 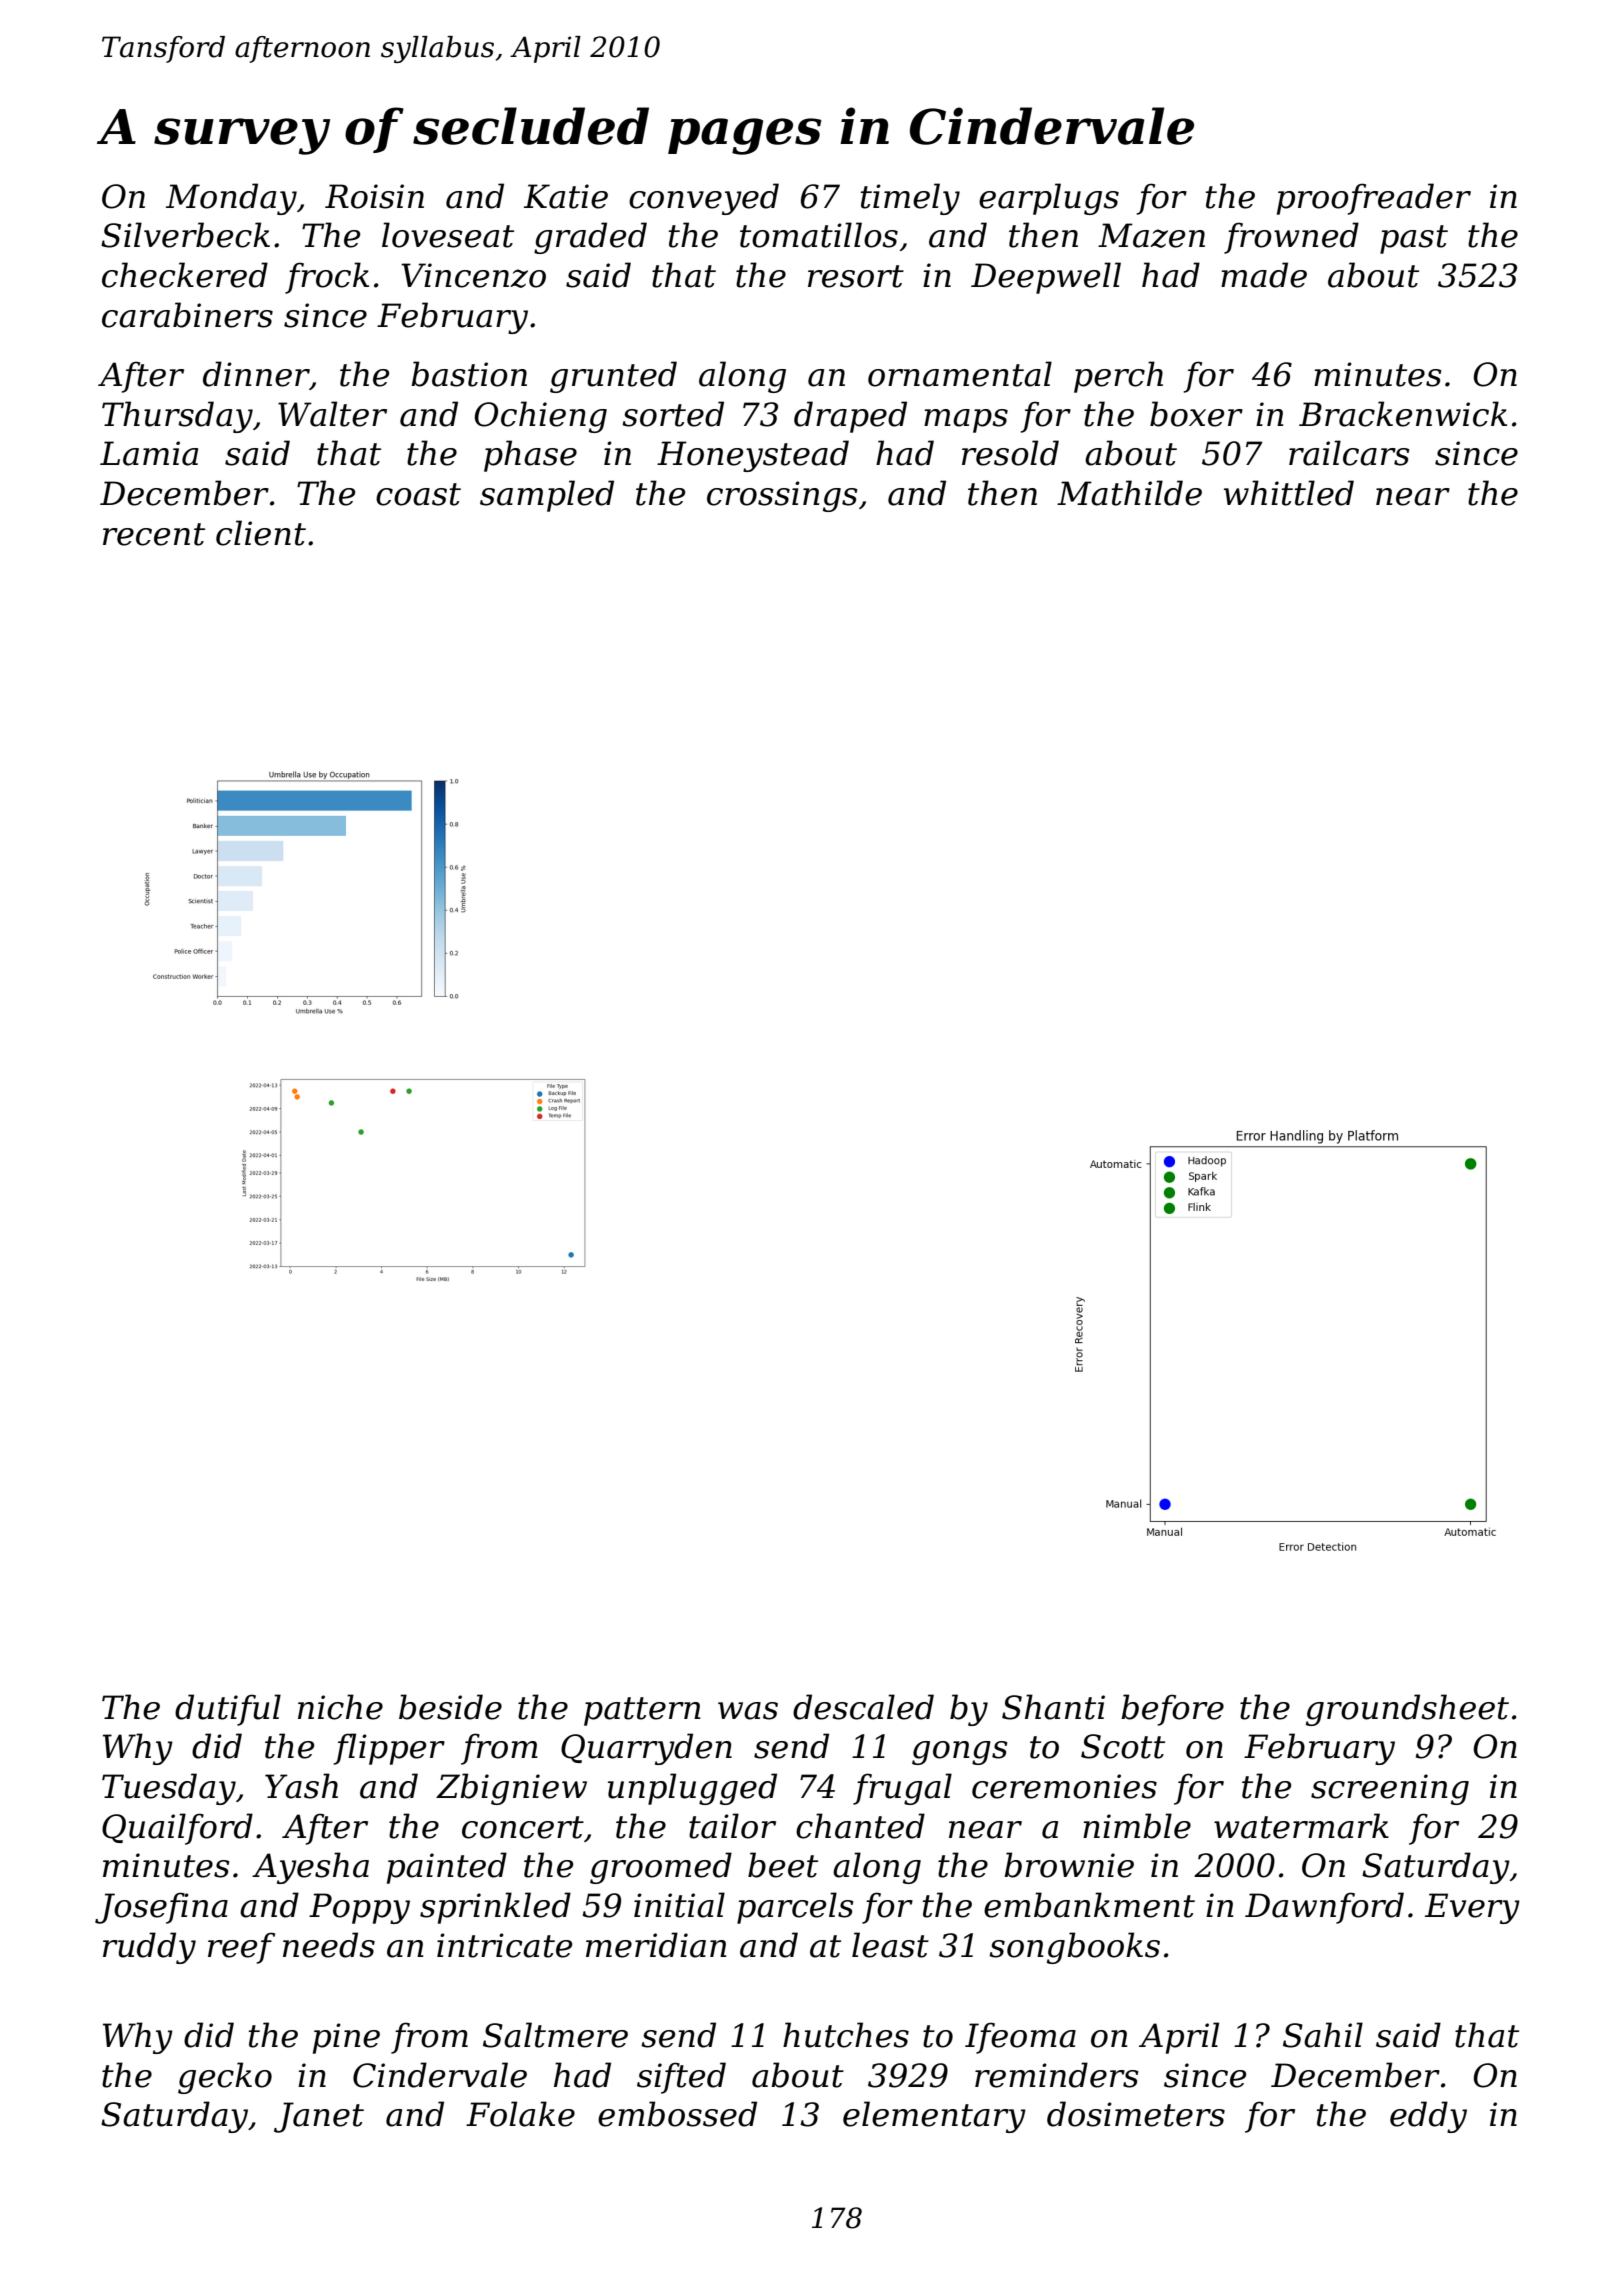 I want to click on proofreader, so click(x=1374, y=199).
